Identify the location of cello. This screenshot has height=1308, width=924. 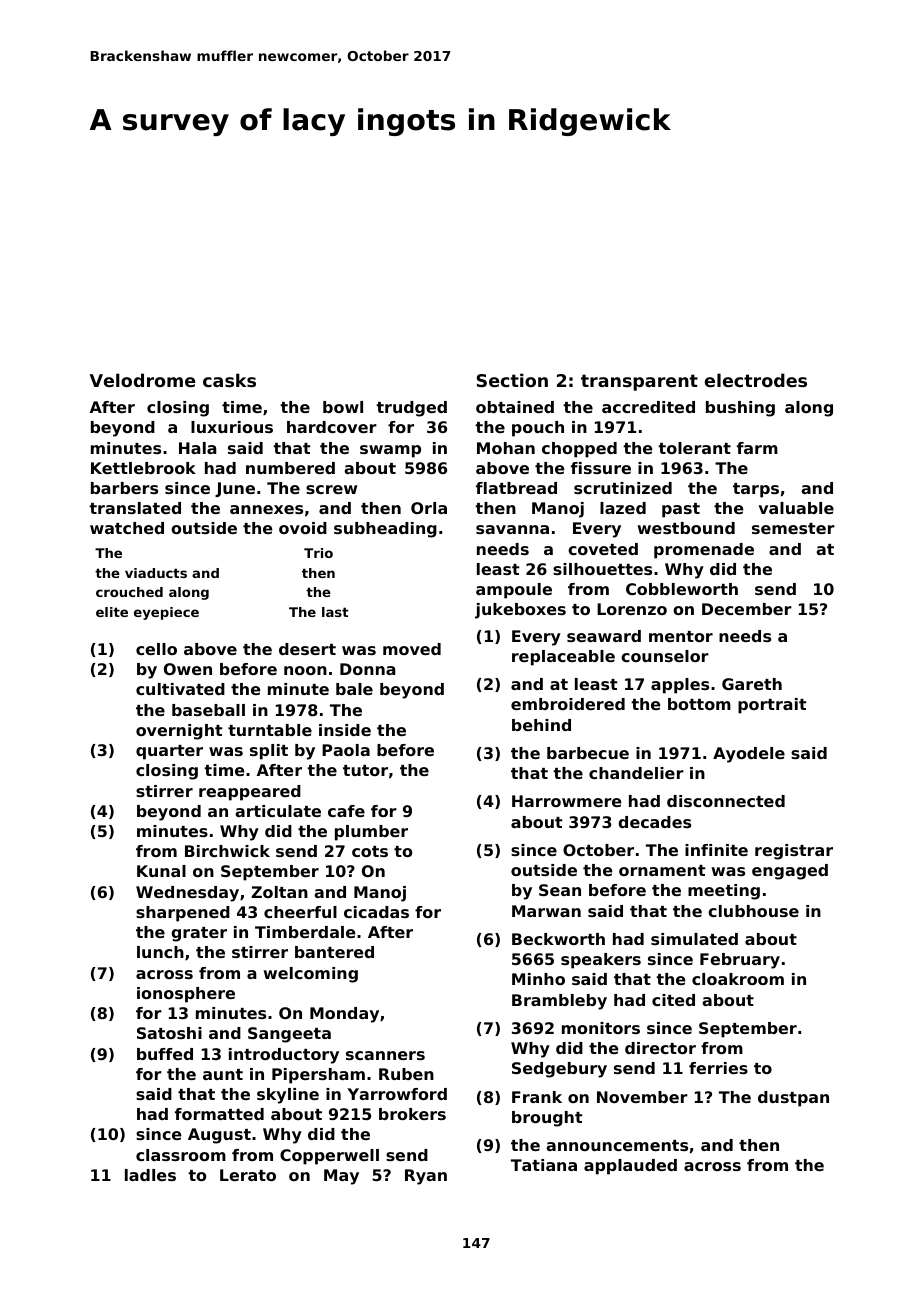
(156, 649).
